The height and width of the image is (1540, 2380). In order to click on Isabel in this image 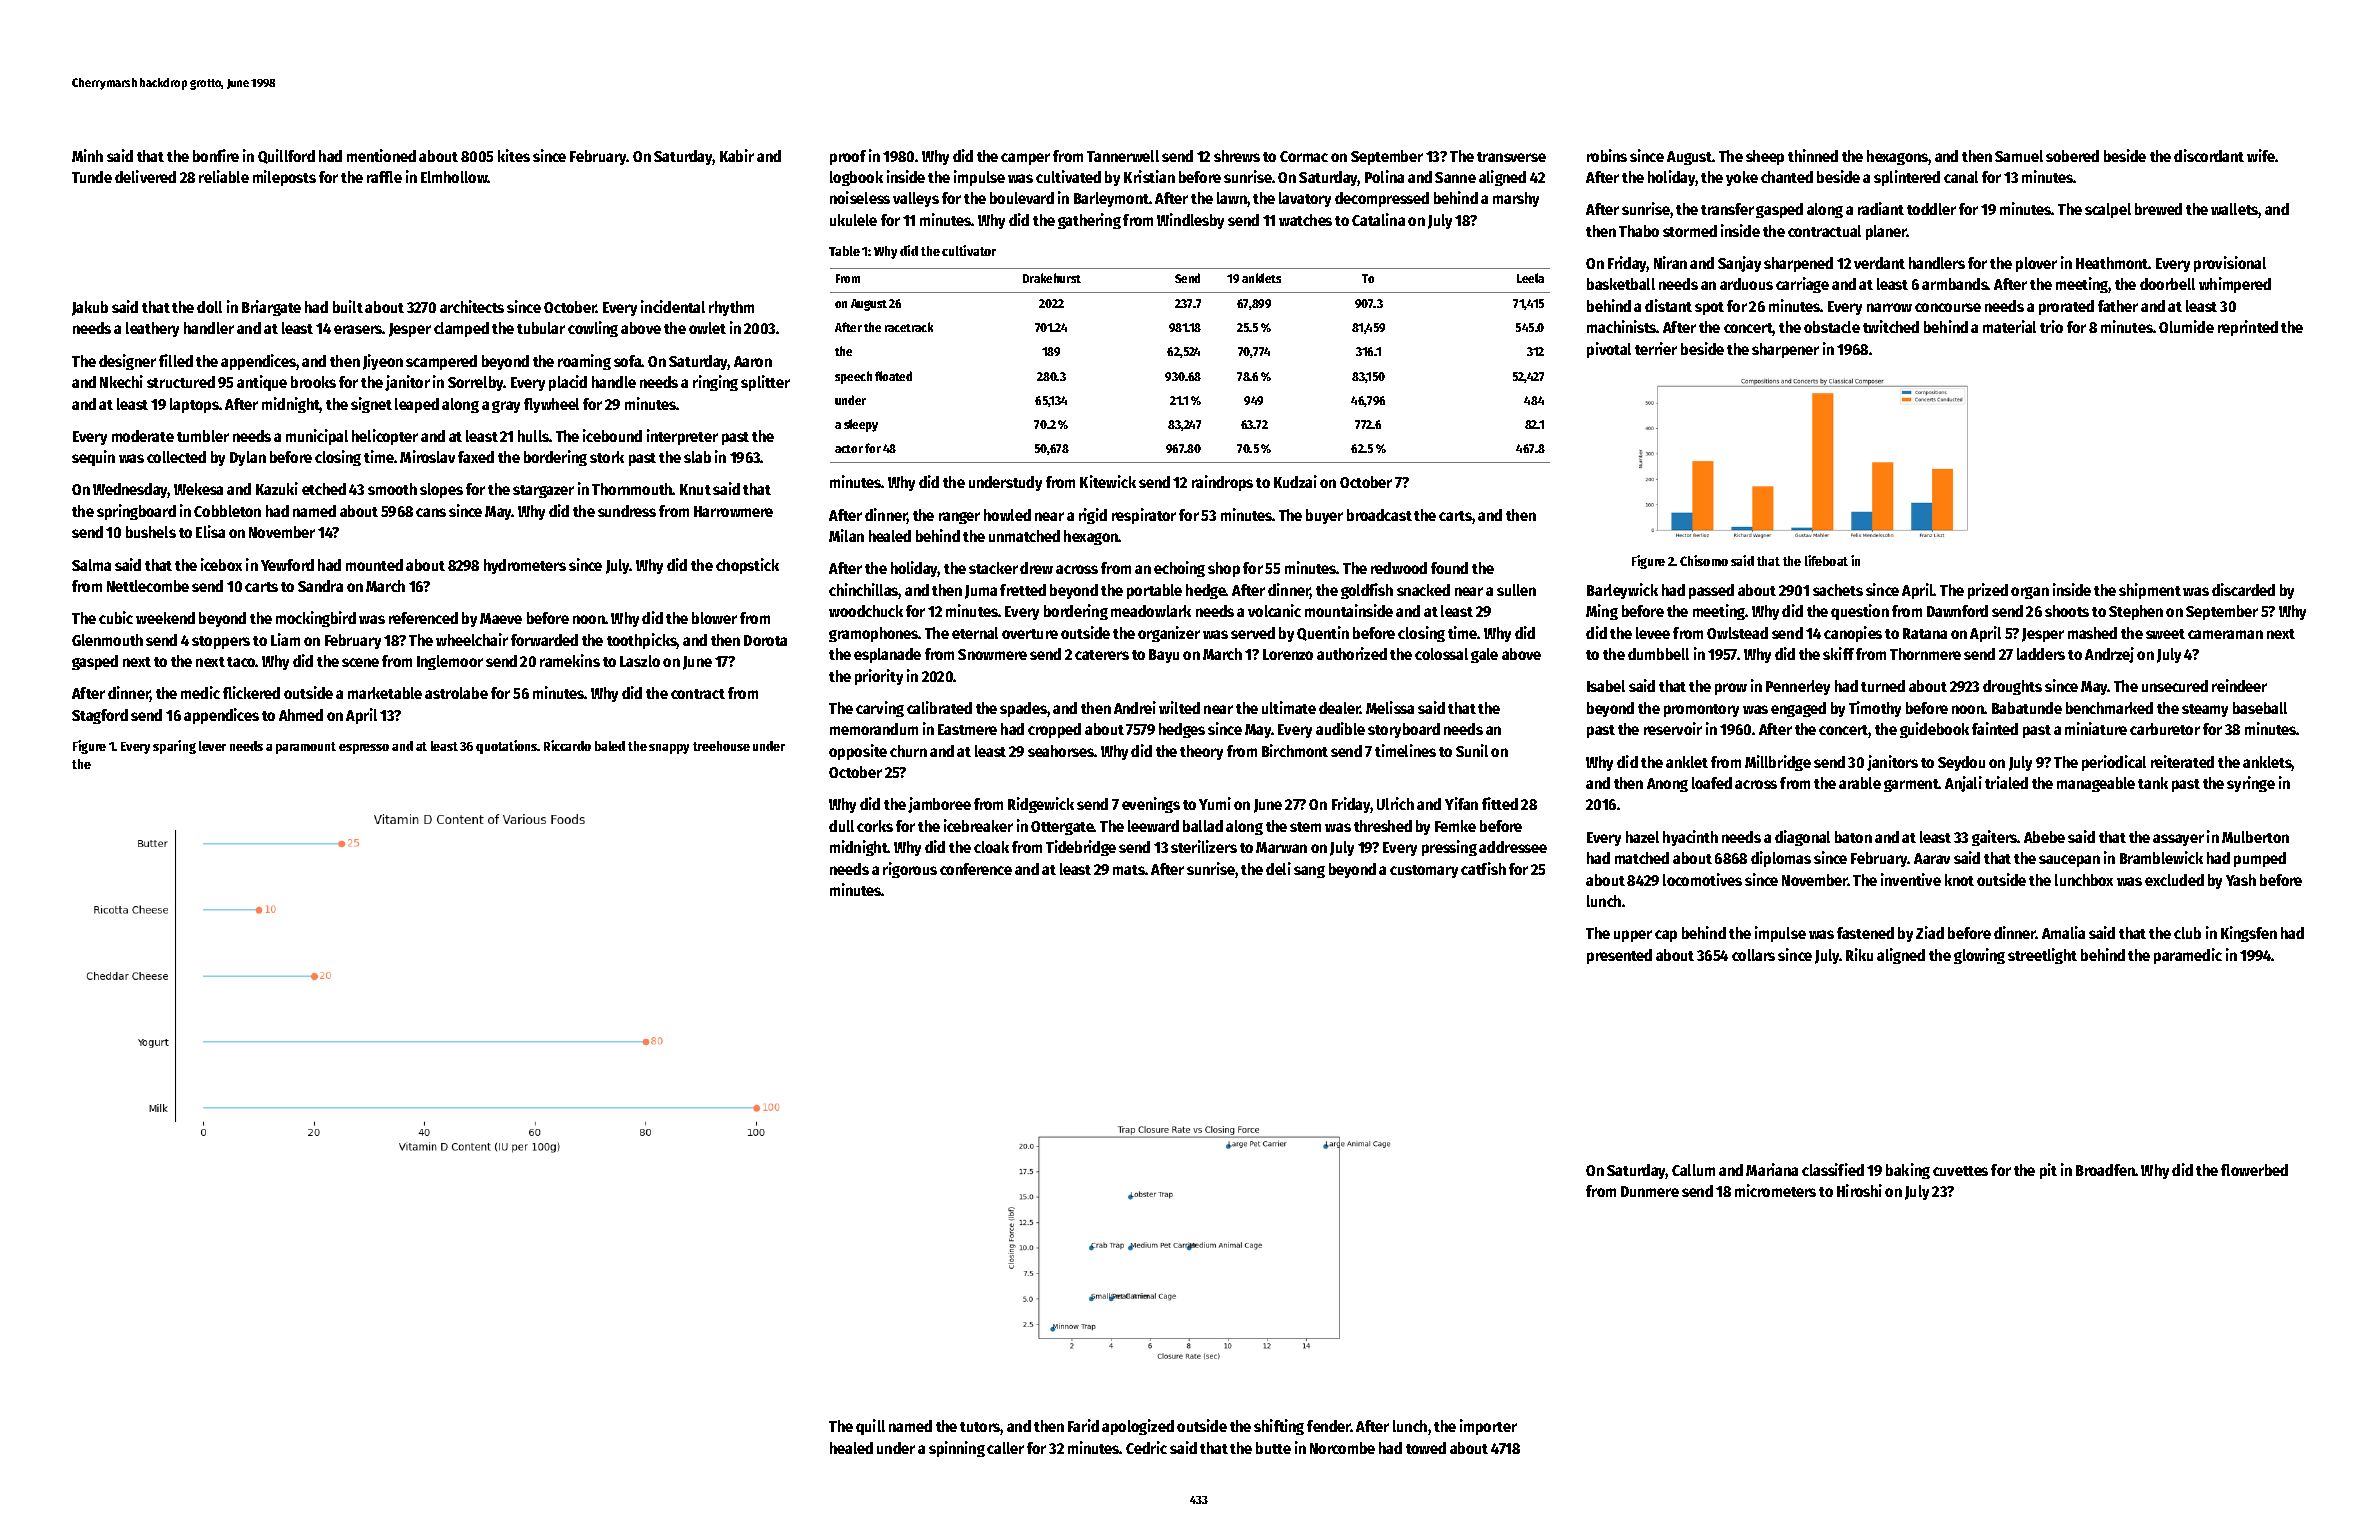, I will do `click(1606, 686)`.
